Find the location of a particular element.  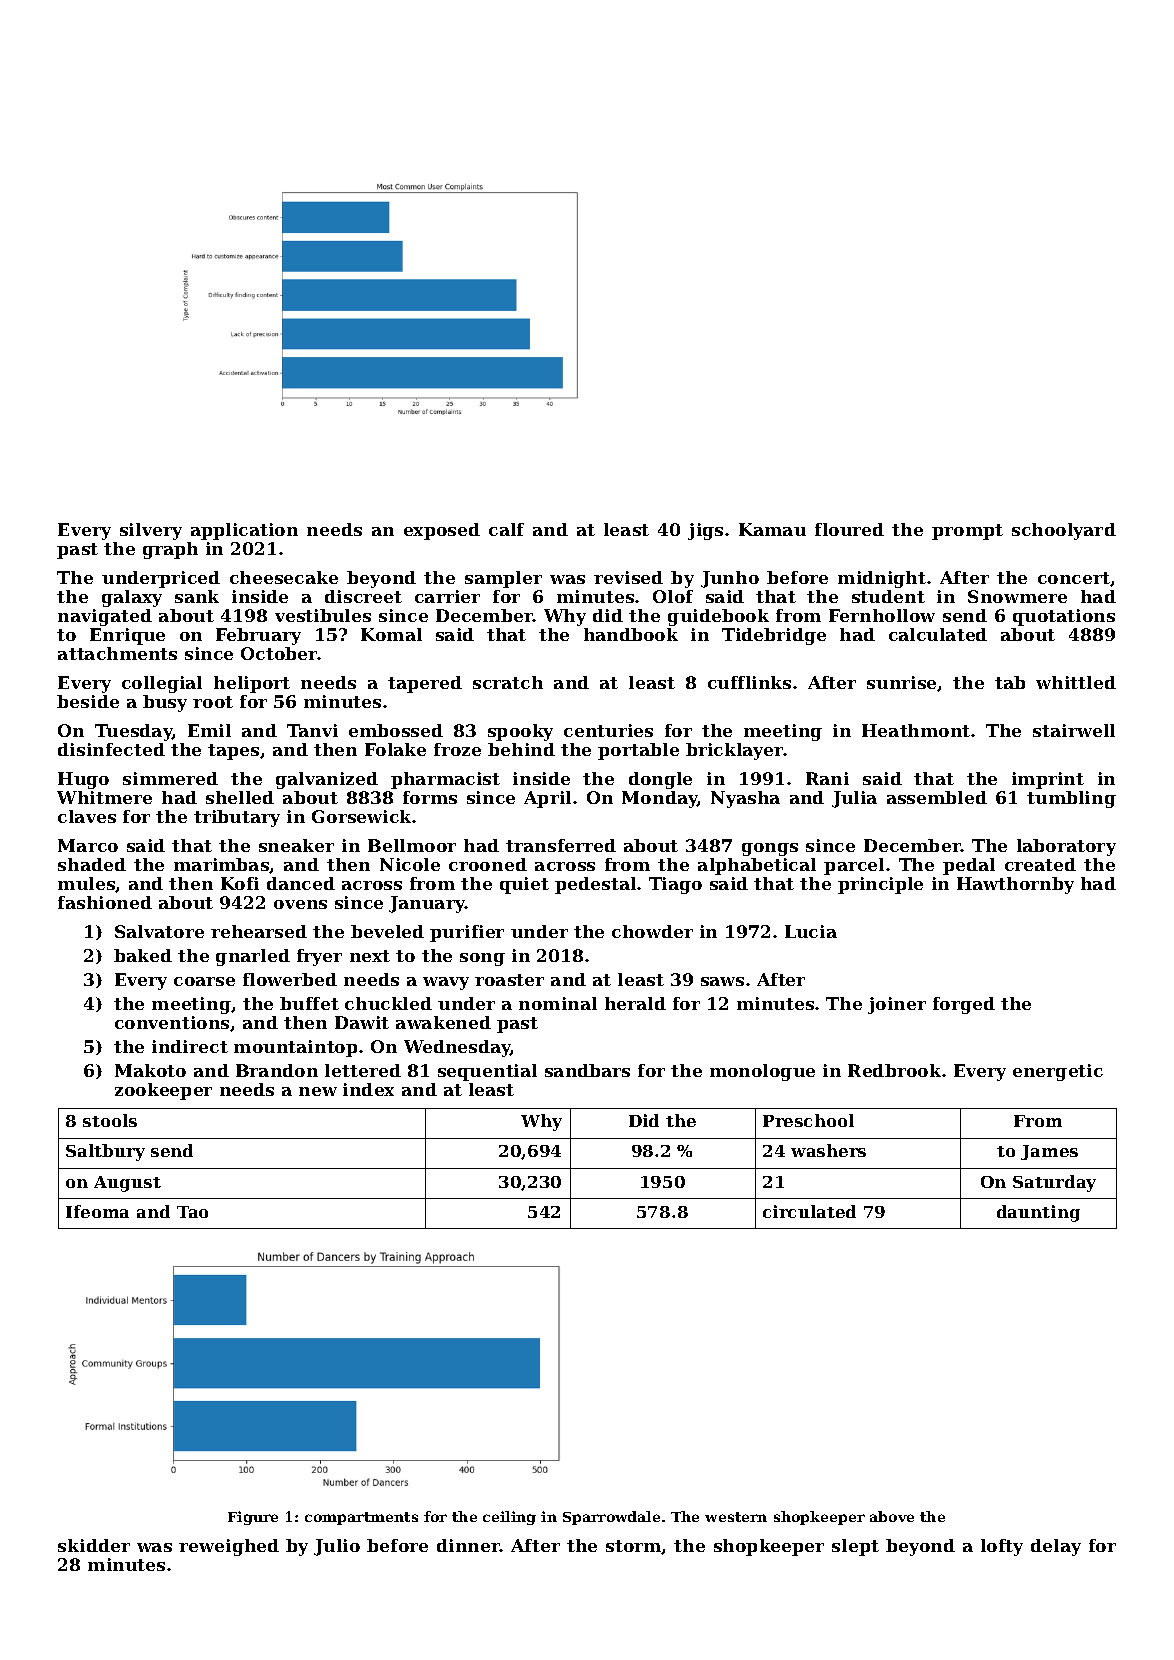

parcel is located at coordinates (854, 866).
